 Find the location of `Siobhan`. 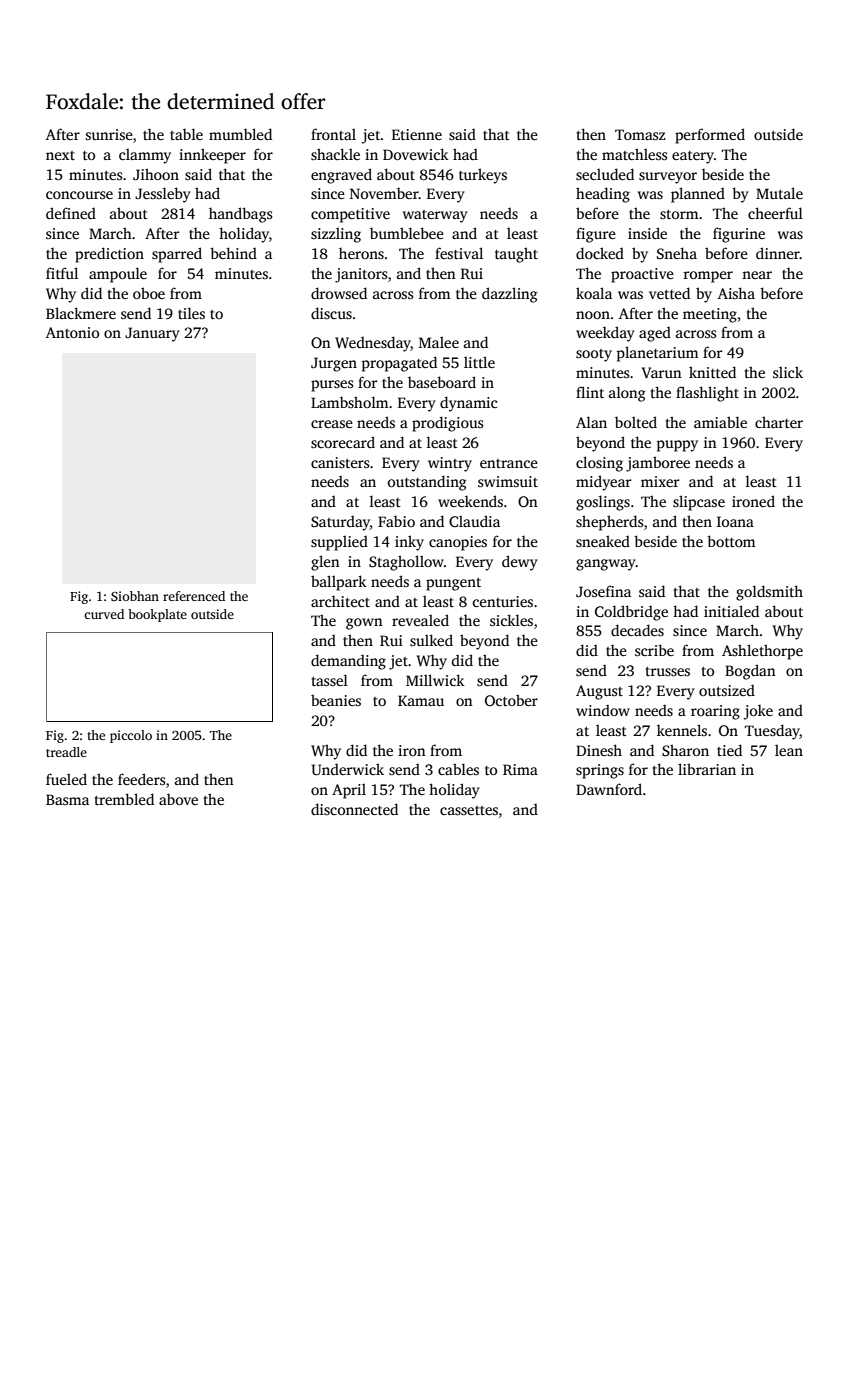

Siobhan is located at coordinates (135, 596).
